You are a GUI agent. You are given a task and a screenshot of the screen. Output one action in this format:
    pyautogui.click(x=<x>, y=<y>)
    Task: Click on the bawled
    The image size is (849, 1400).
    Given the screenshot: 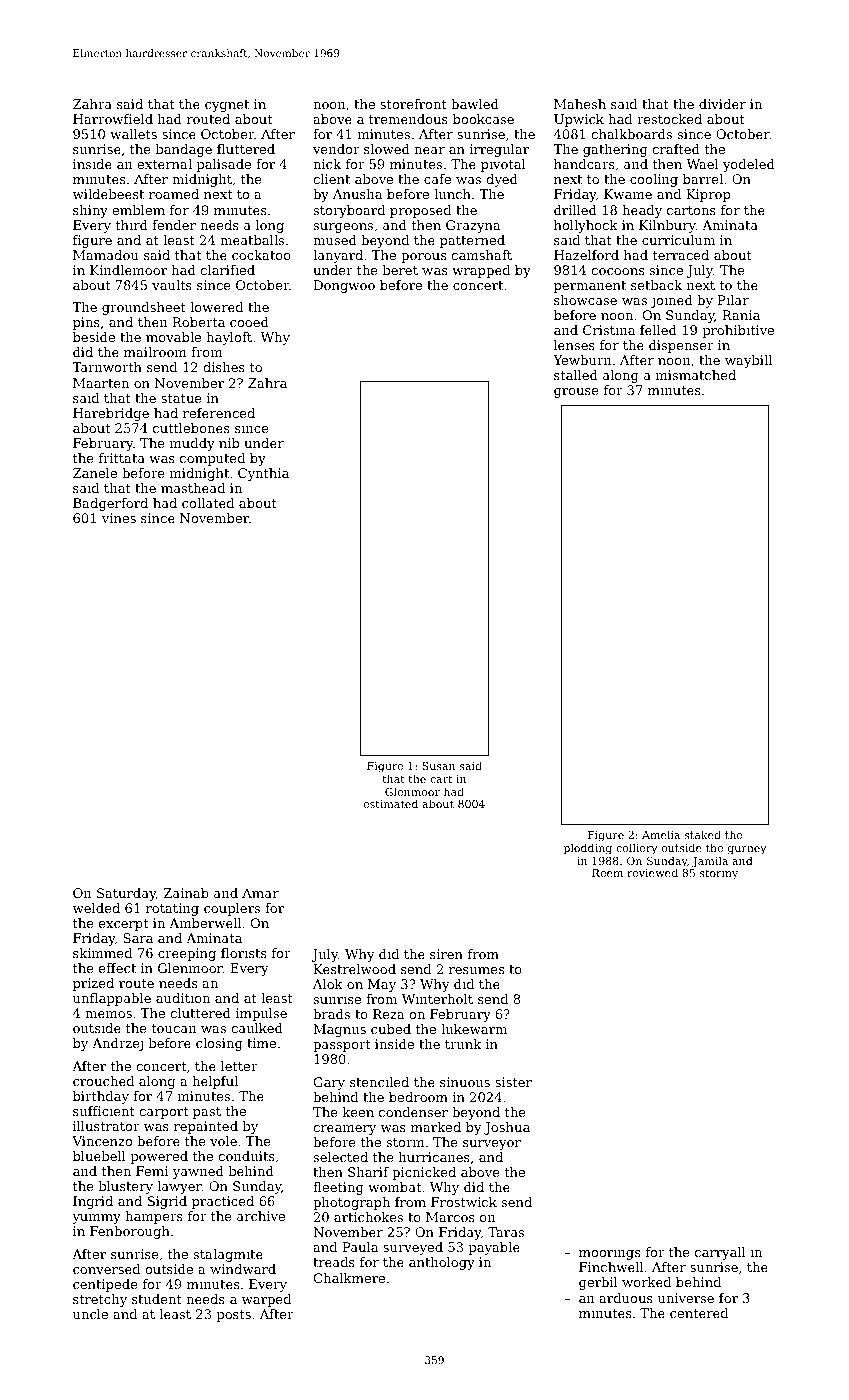 What is the action you would take?
    pyautogui.click(x=475, y=104)
